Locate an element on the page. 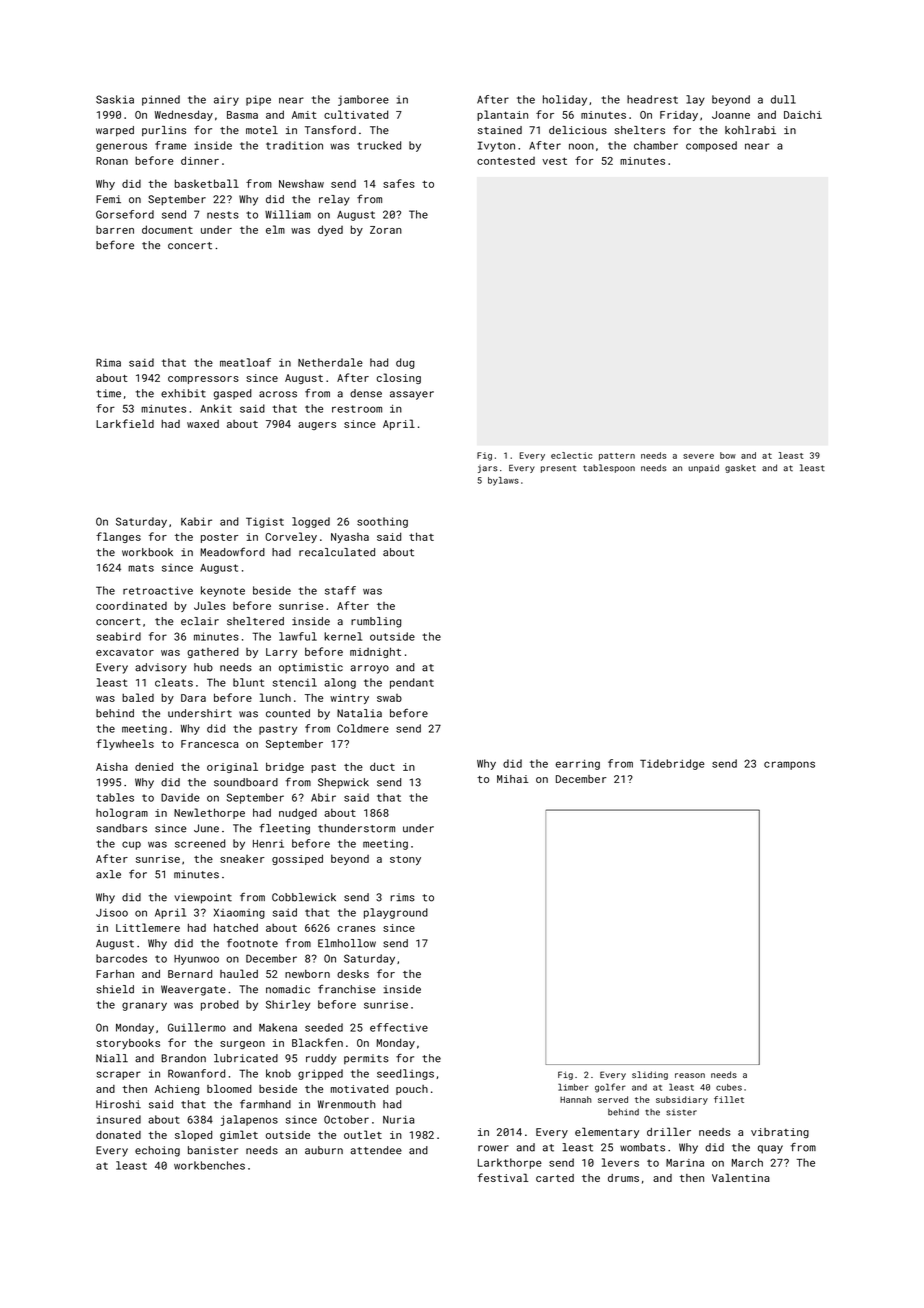 This document has width=924, height=1308. William is located at coordinates (288, 214).
